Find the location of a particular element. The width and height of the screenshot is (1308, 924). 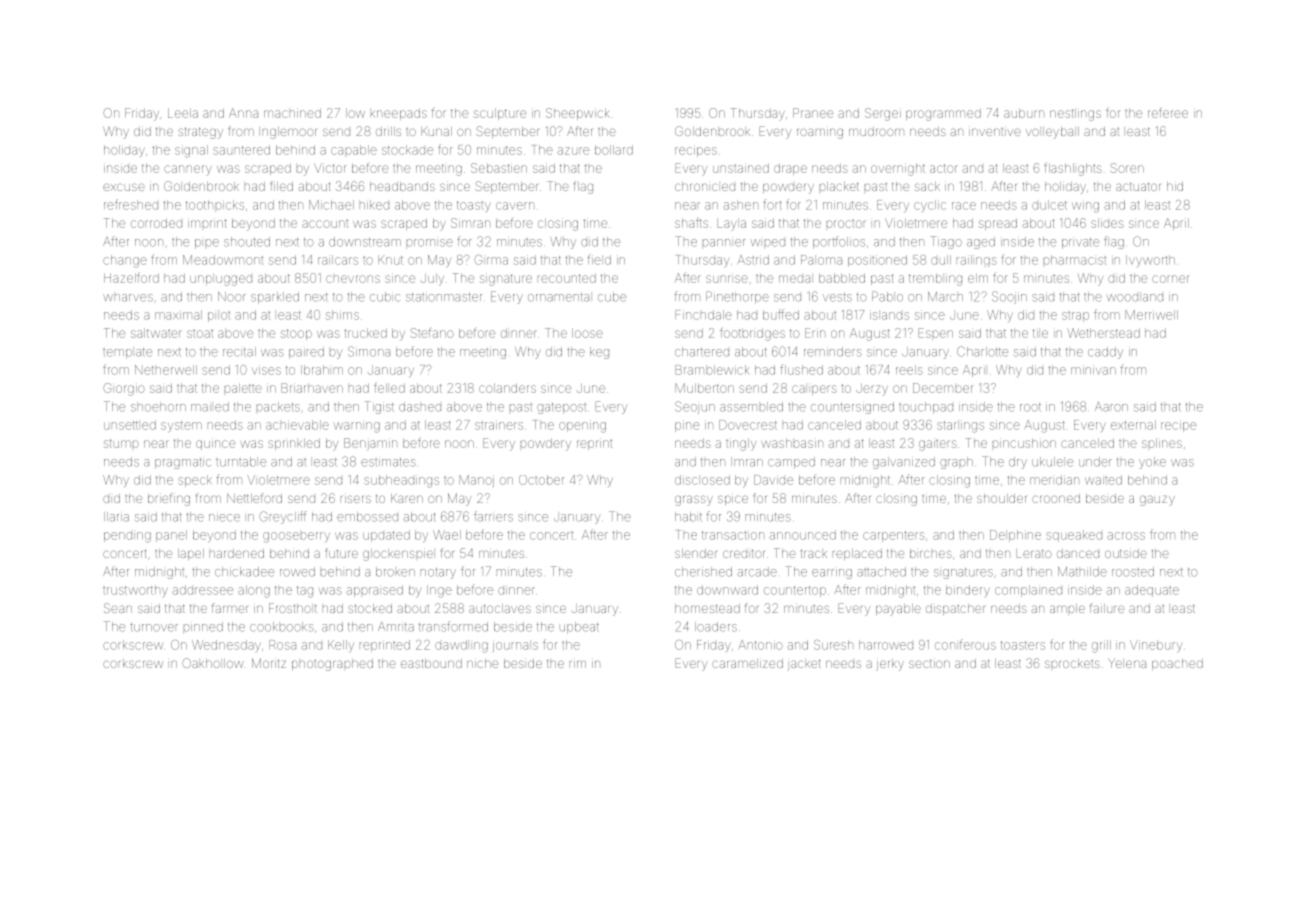

shoulder is located at coordinates (1001, 498).
